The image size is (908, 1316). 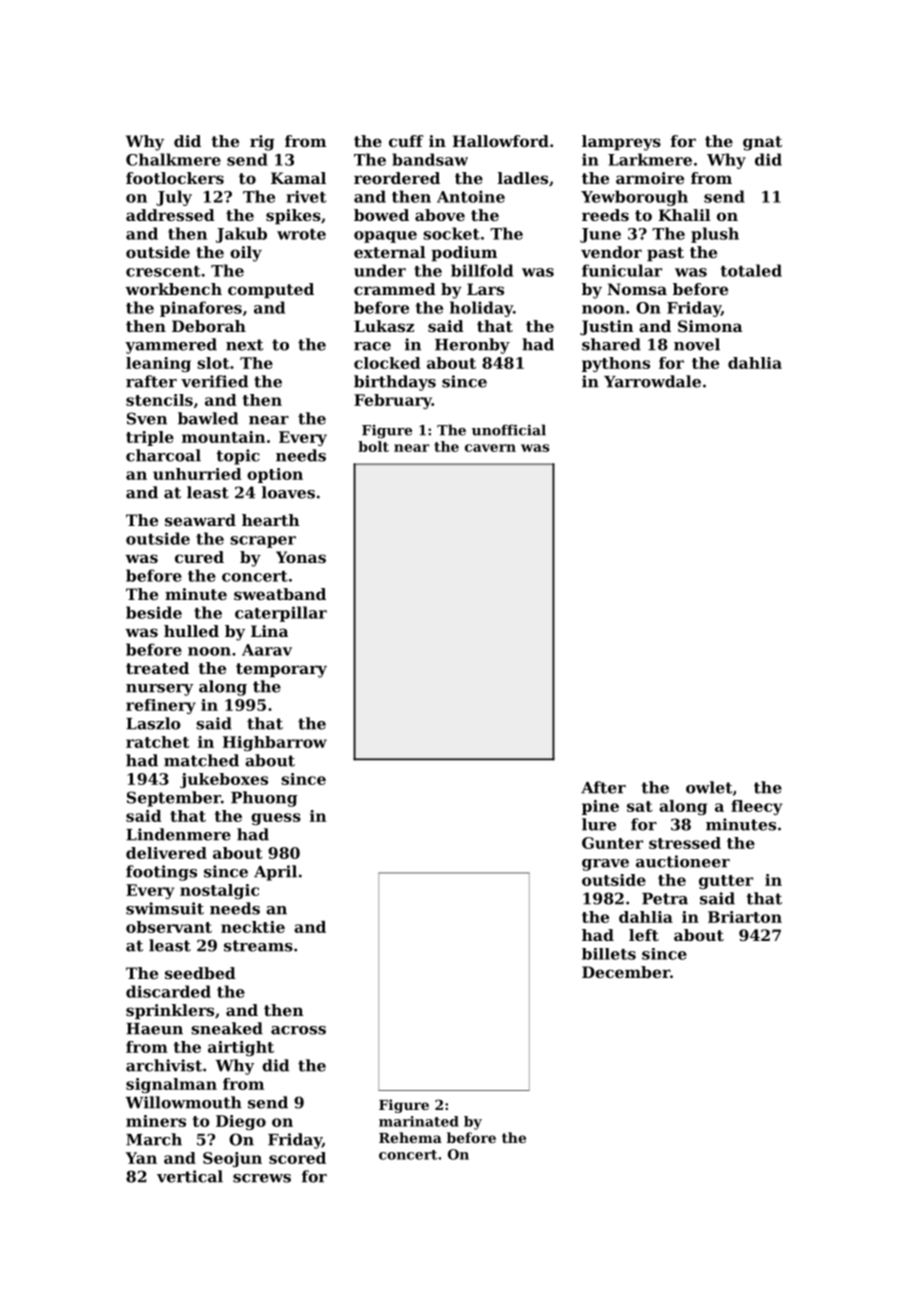 What do you see at coordinates (430, 159) in the document?
I see `bandsaw` at bounding box center [430, 159].
